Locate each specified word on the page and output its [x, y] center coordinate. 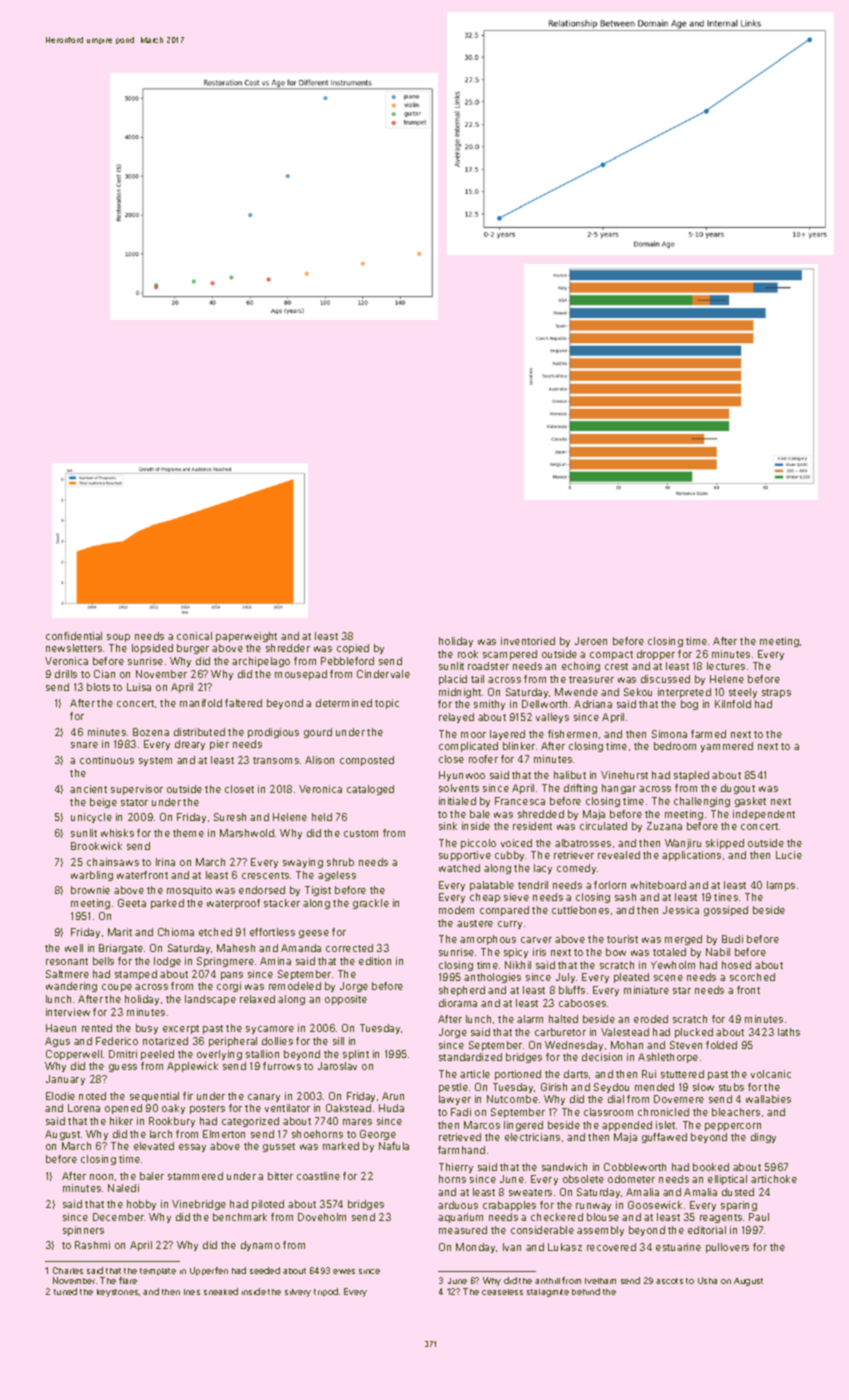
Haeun [61, 1028]
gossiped [726, 911]
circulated [603, 826]
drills [66, 674]
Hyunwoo [462, 776]
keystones [117, 1293]
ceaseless [502, 1292]
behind [586, 1291]
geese [314, 934]
